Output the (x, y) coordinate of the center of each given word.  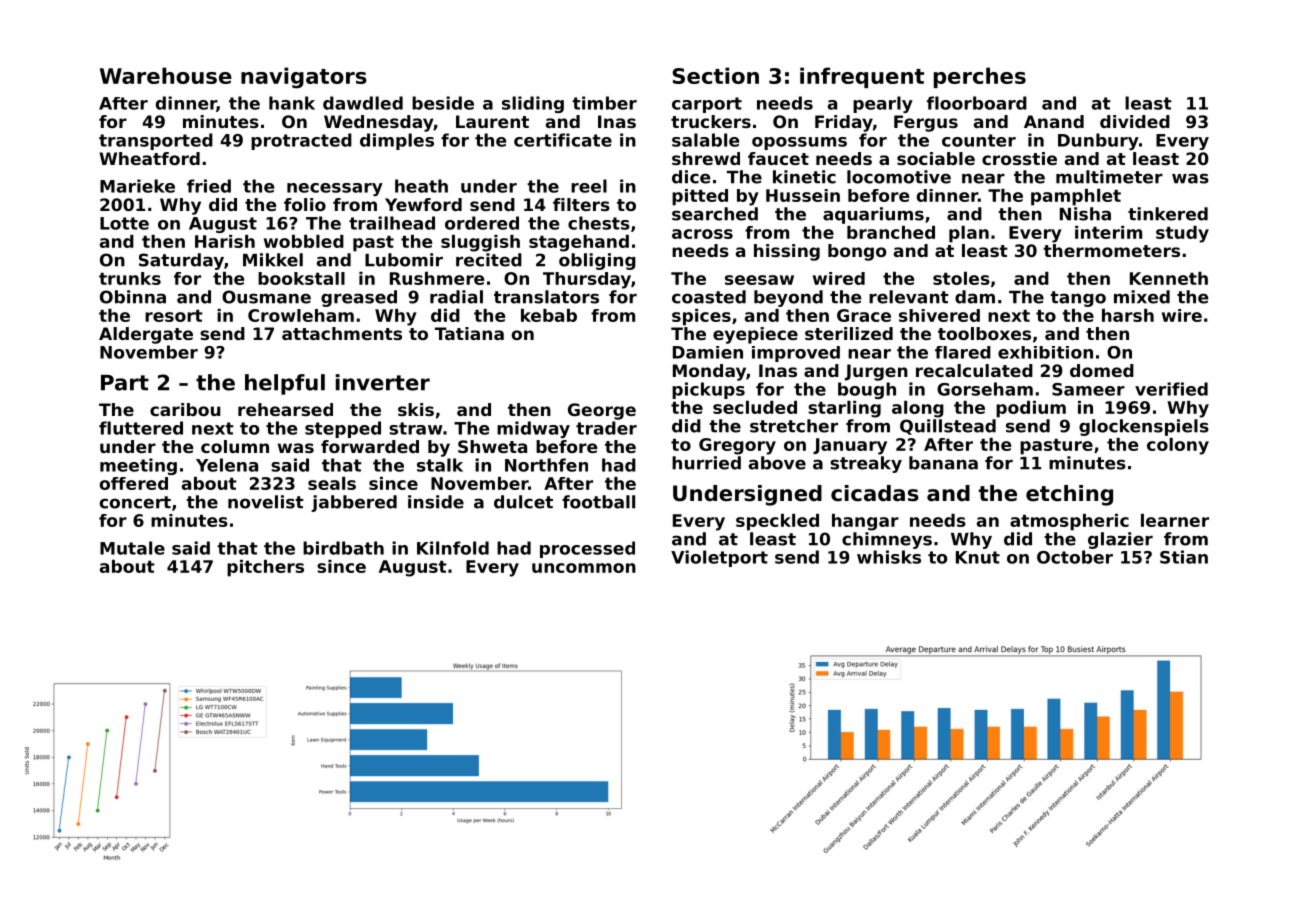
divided (1135, 121)
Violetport (719, 558)
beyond (788, 298)
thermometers (1111, 250)
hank (292, 103)
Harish (225, 241)
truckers (711, 121)
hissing (787, 252)
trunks (130, 278)
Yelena (227, 465)
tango (1078, 299)
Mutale (132, 548)
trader (606, 428)
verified (1171, 389)
